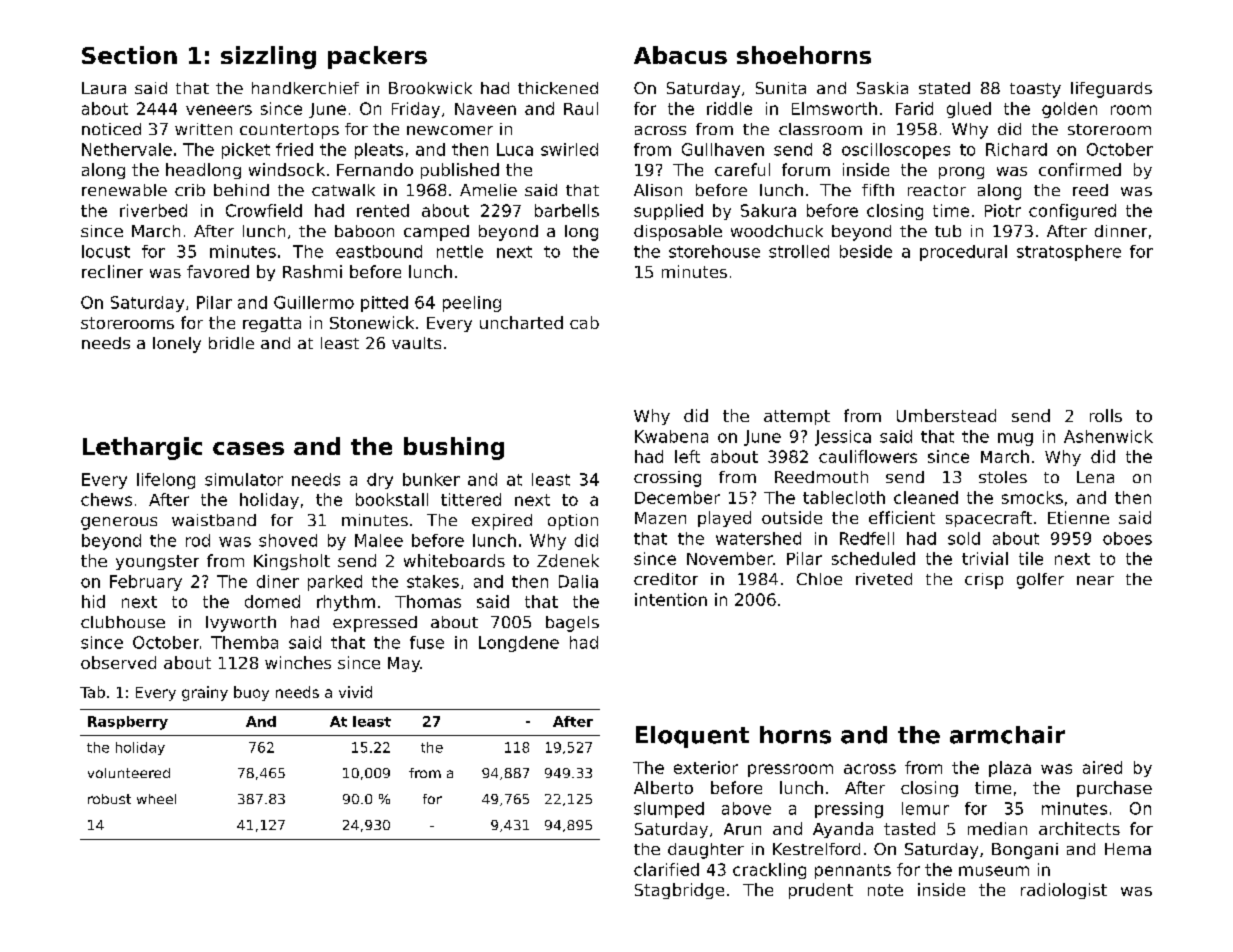 This document has width=1233, height=952. I want to click on recliner, so click(112, 271).
